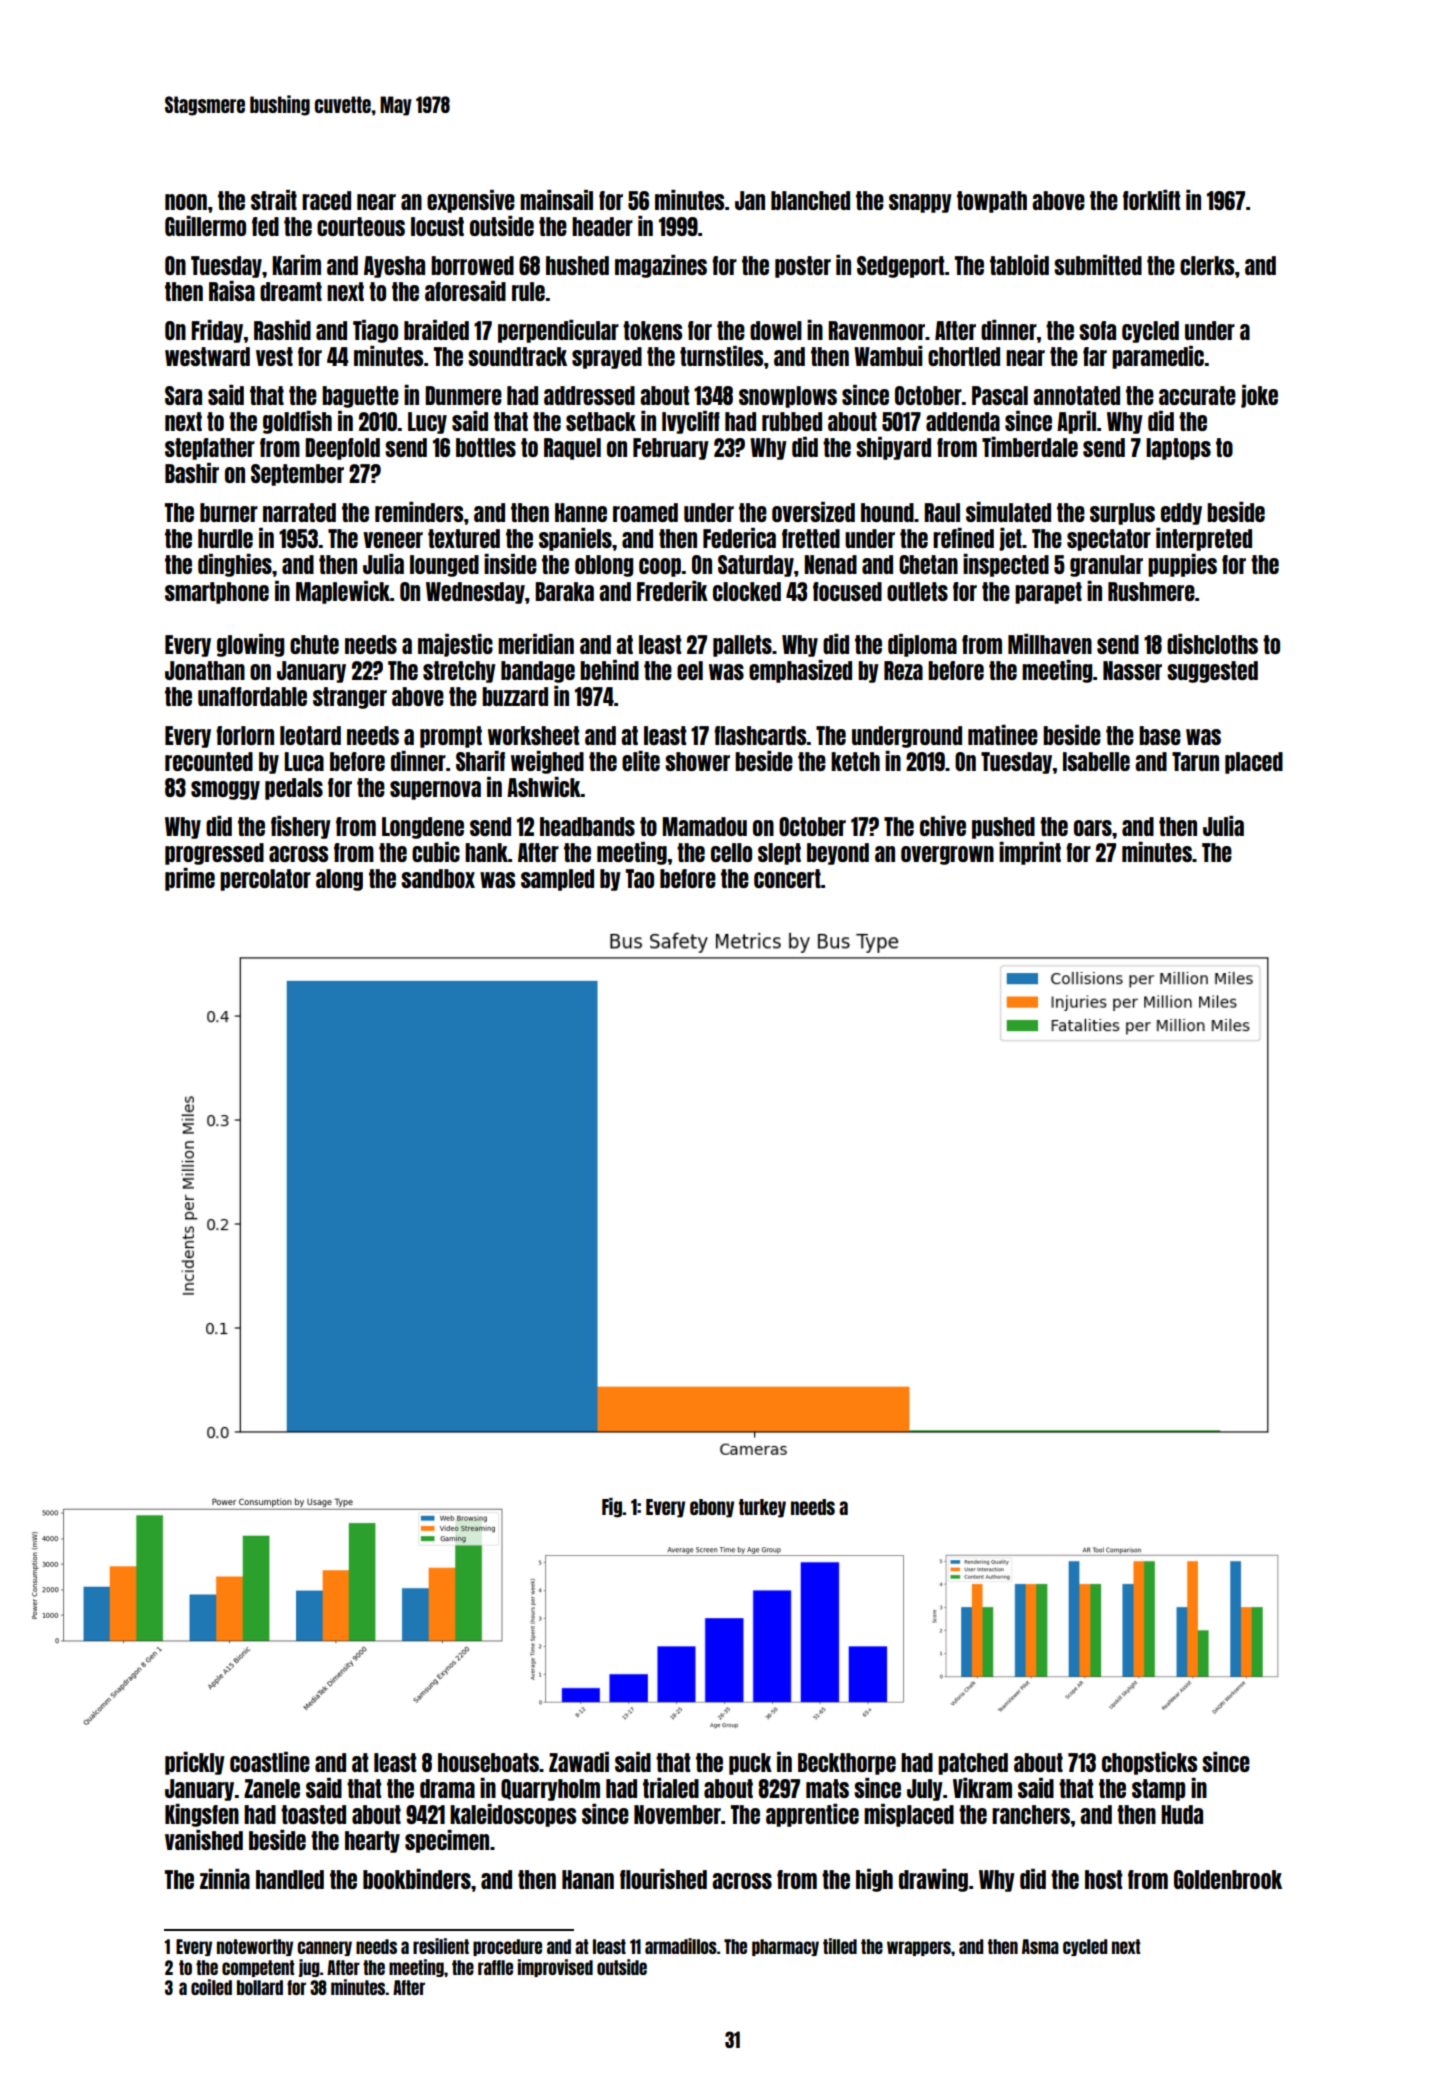  Describe the element at coordinates (225, 790) in the screenshot. I see `smoggy` at that location.
